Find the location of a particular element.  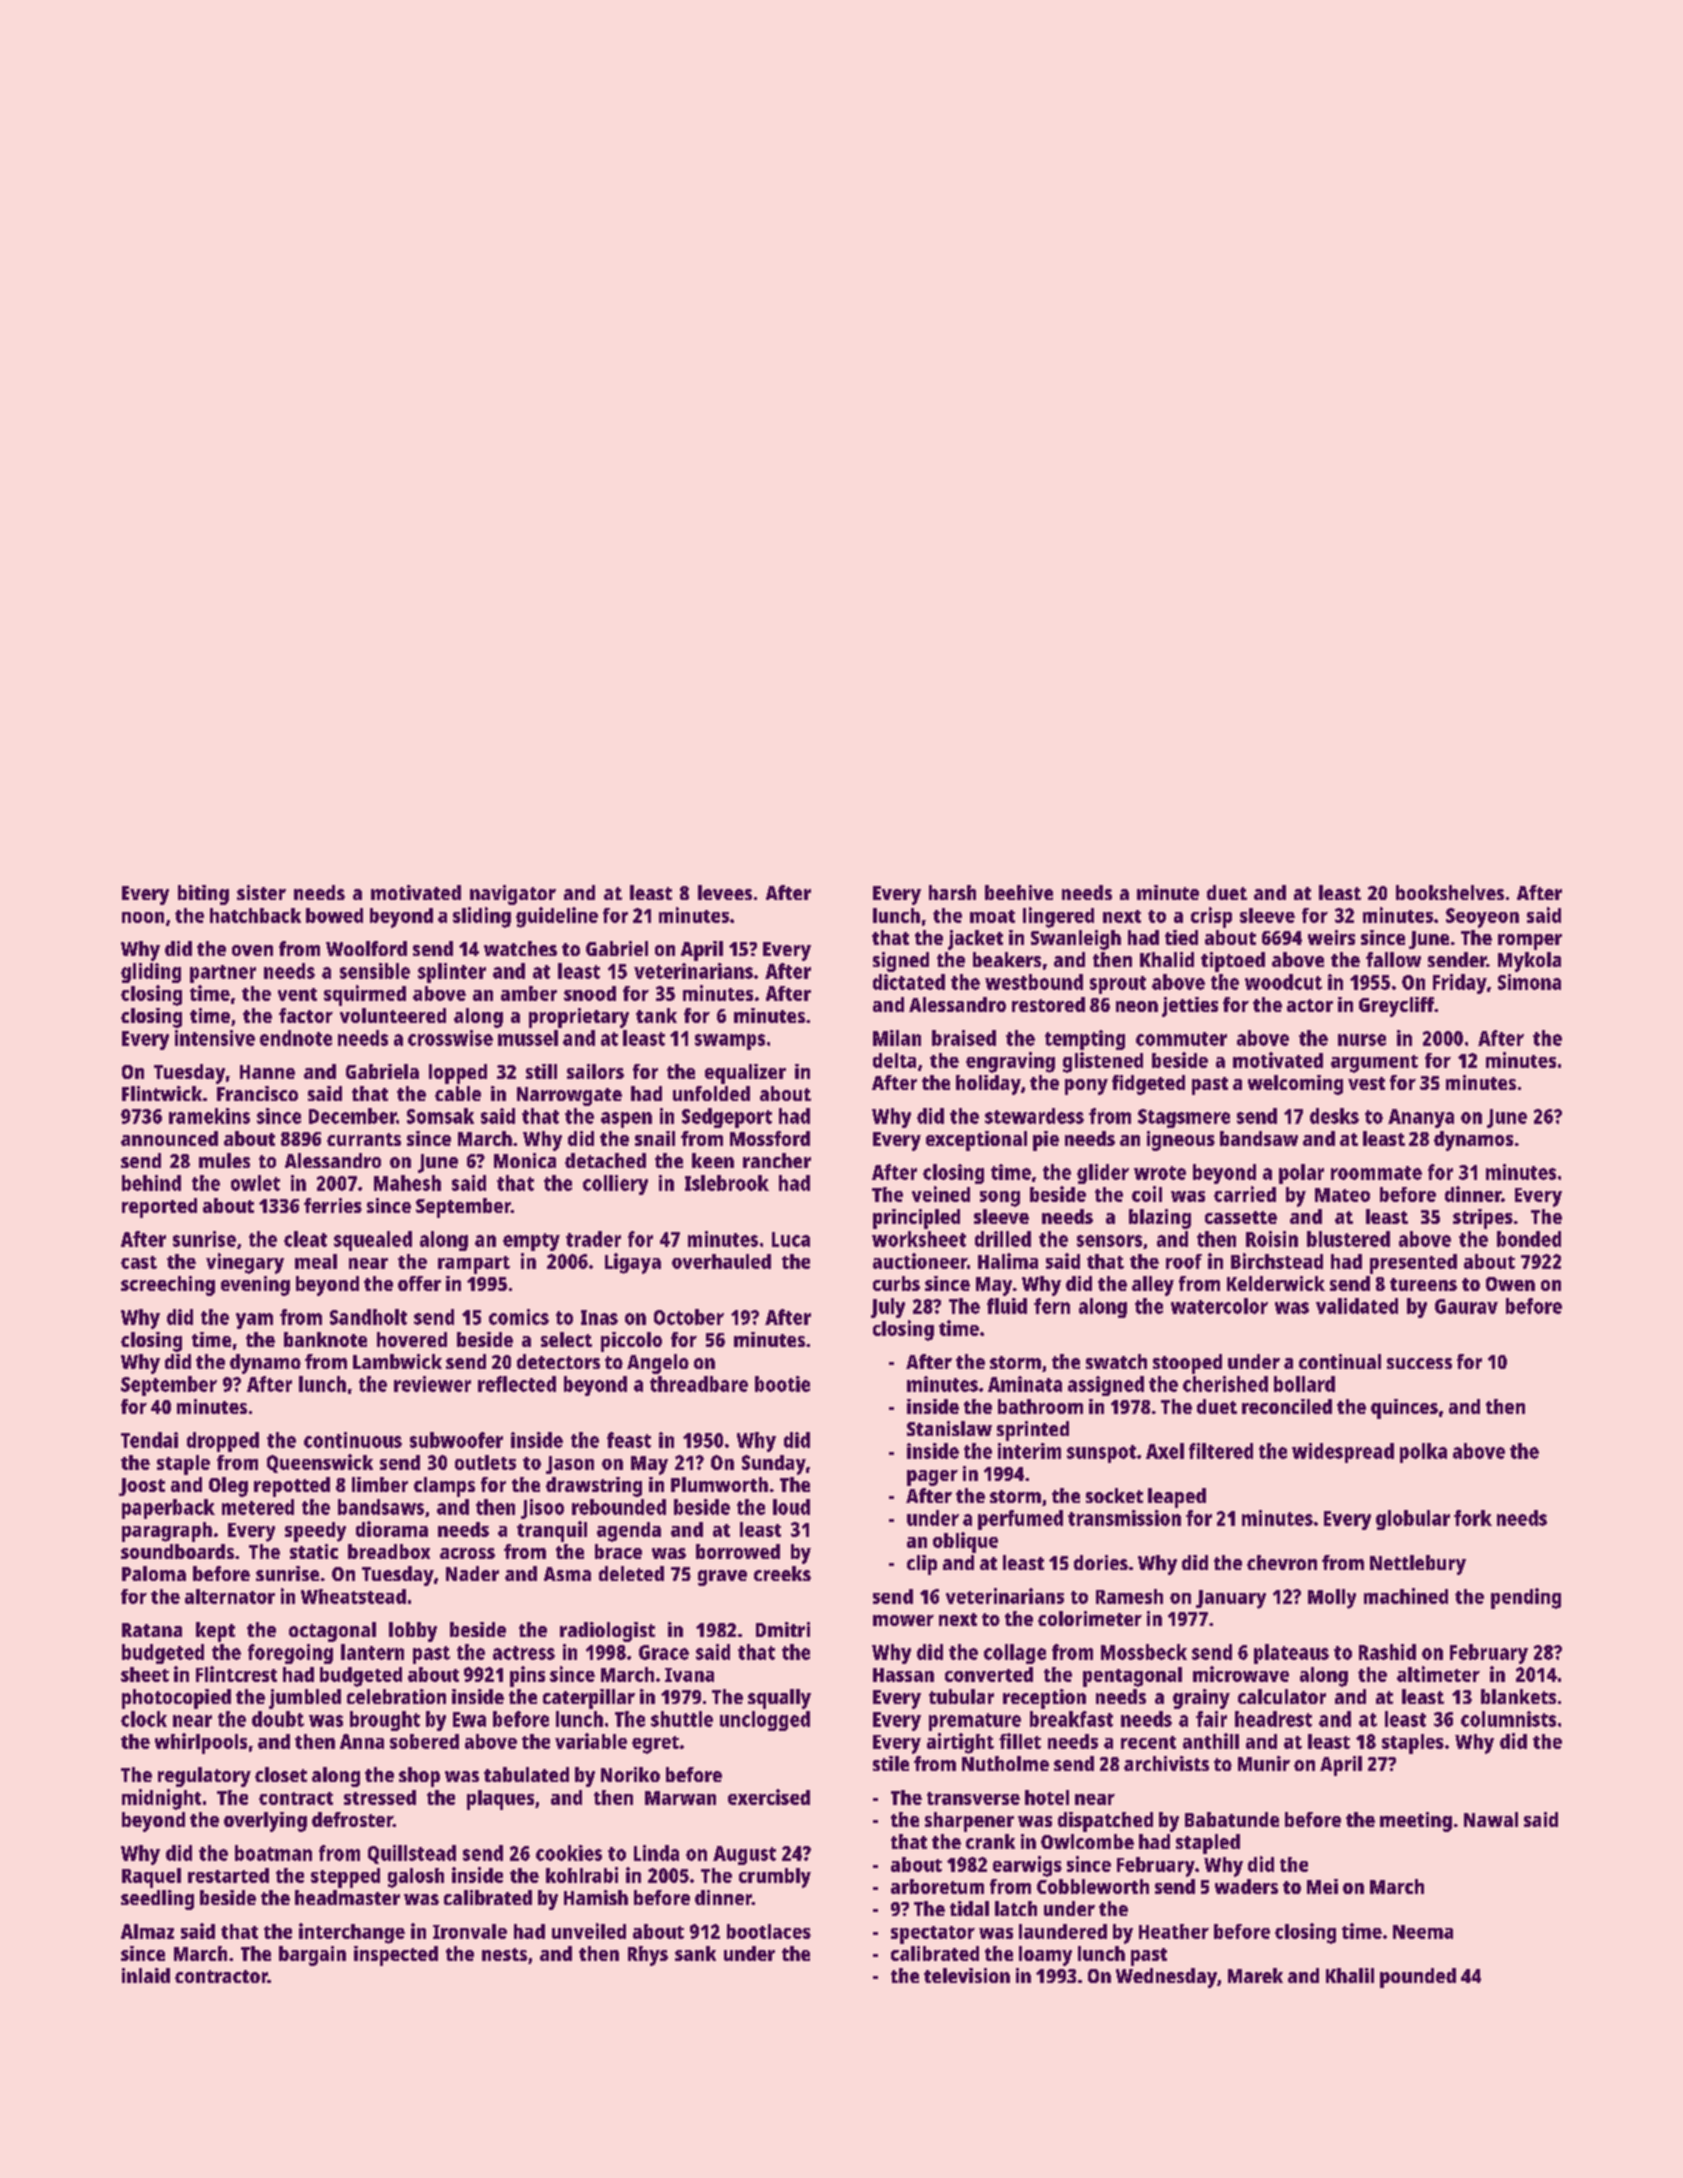

bookshelves is located at coordinates (1450, 892).
